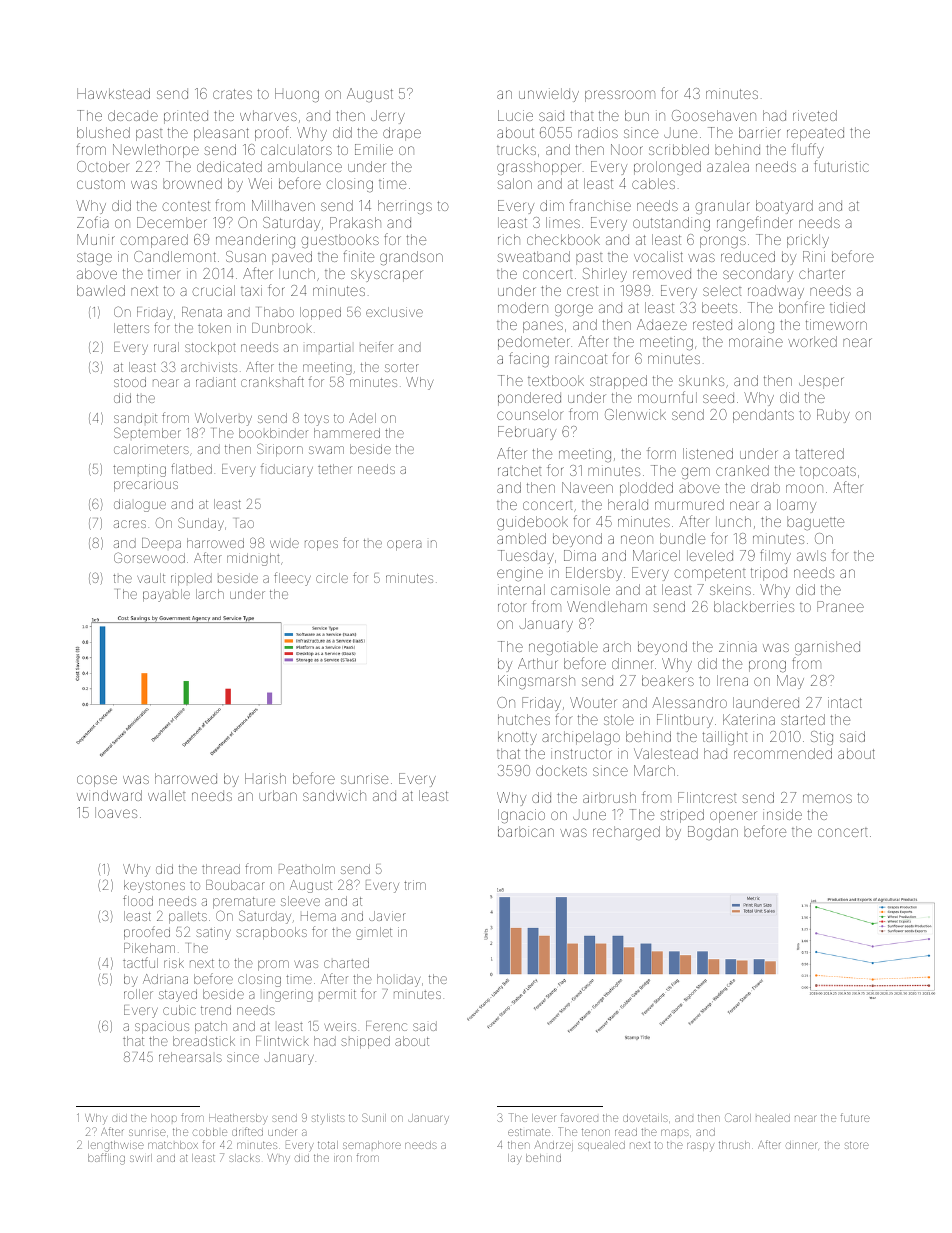  Describe the element at coordinates (282, 1041) in the image. I see `Flintwick` at that location.
